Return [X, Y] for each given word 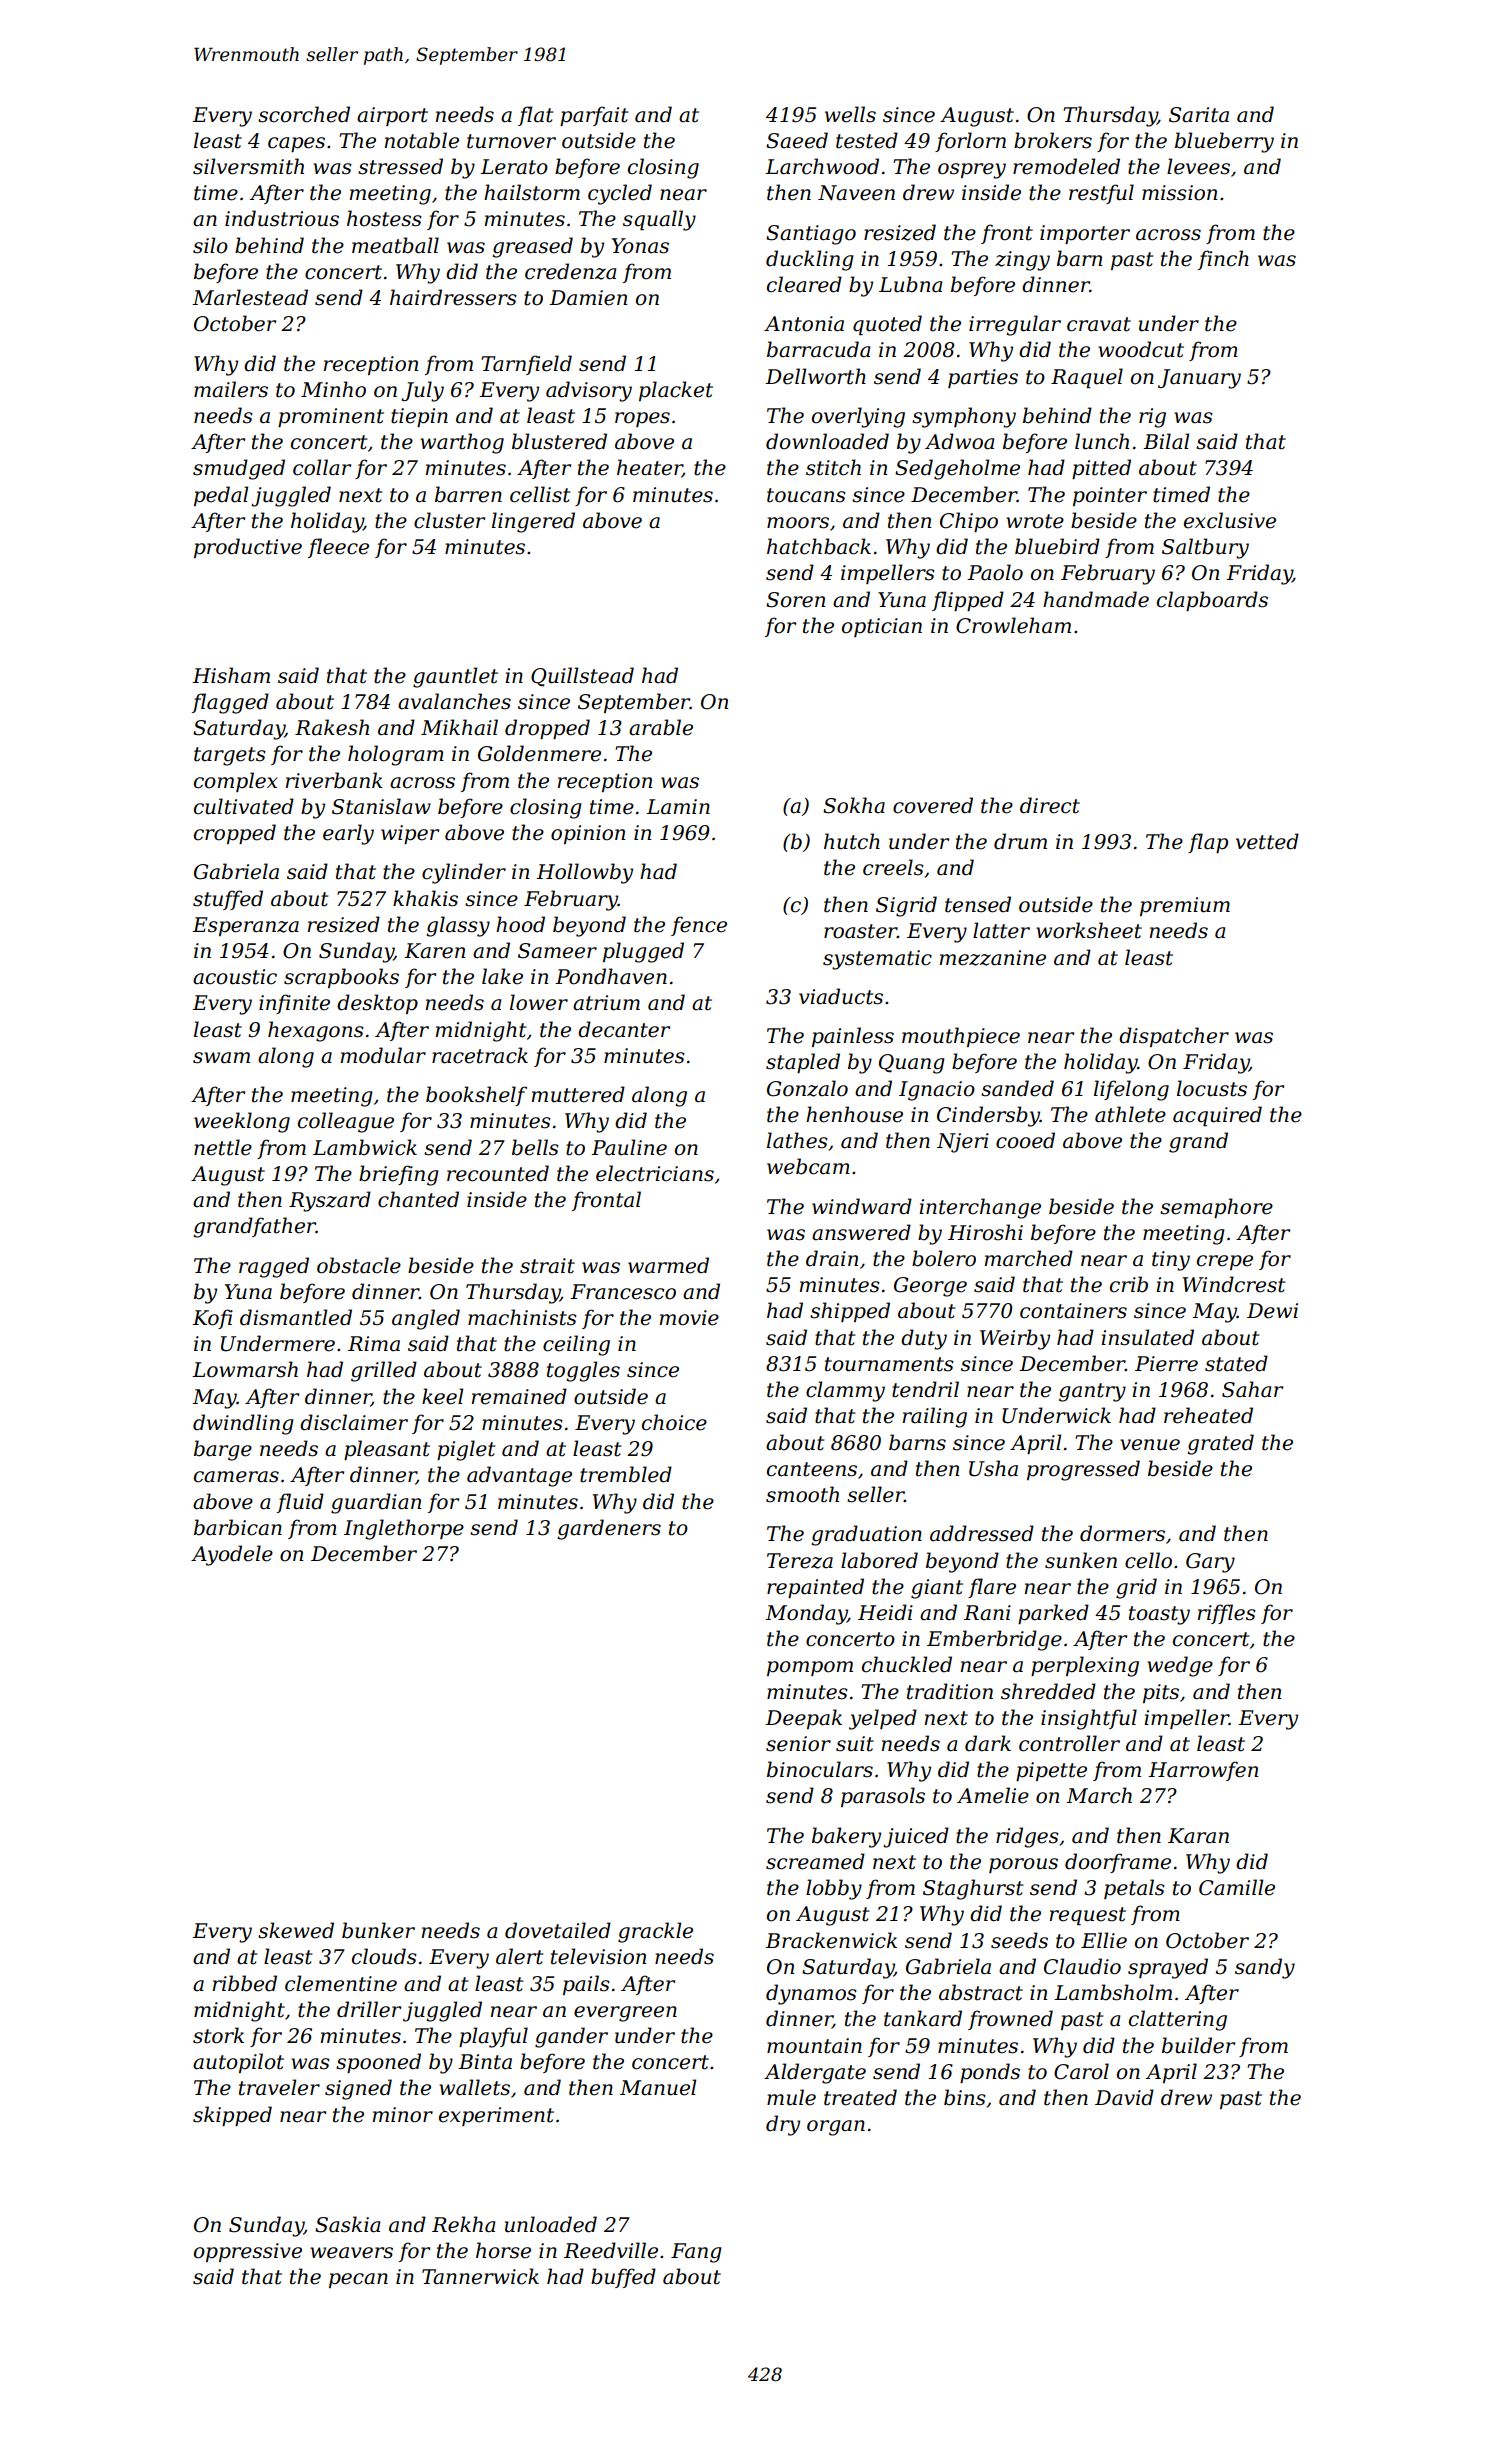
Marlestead [250, 297]
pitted [1101, 469]
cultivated [244, 806]
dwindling [243, 1424]
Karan [1198, 1836]
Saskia [347, 2224]
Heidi [885, 1612]
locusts [1212, 1088]
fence [699, 926]
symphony [964, 417]
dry [783, 2125]
